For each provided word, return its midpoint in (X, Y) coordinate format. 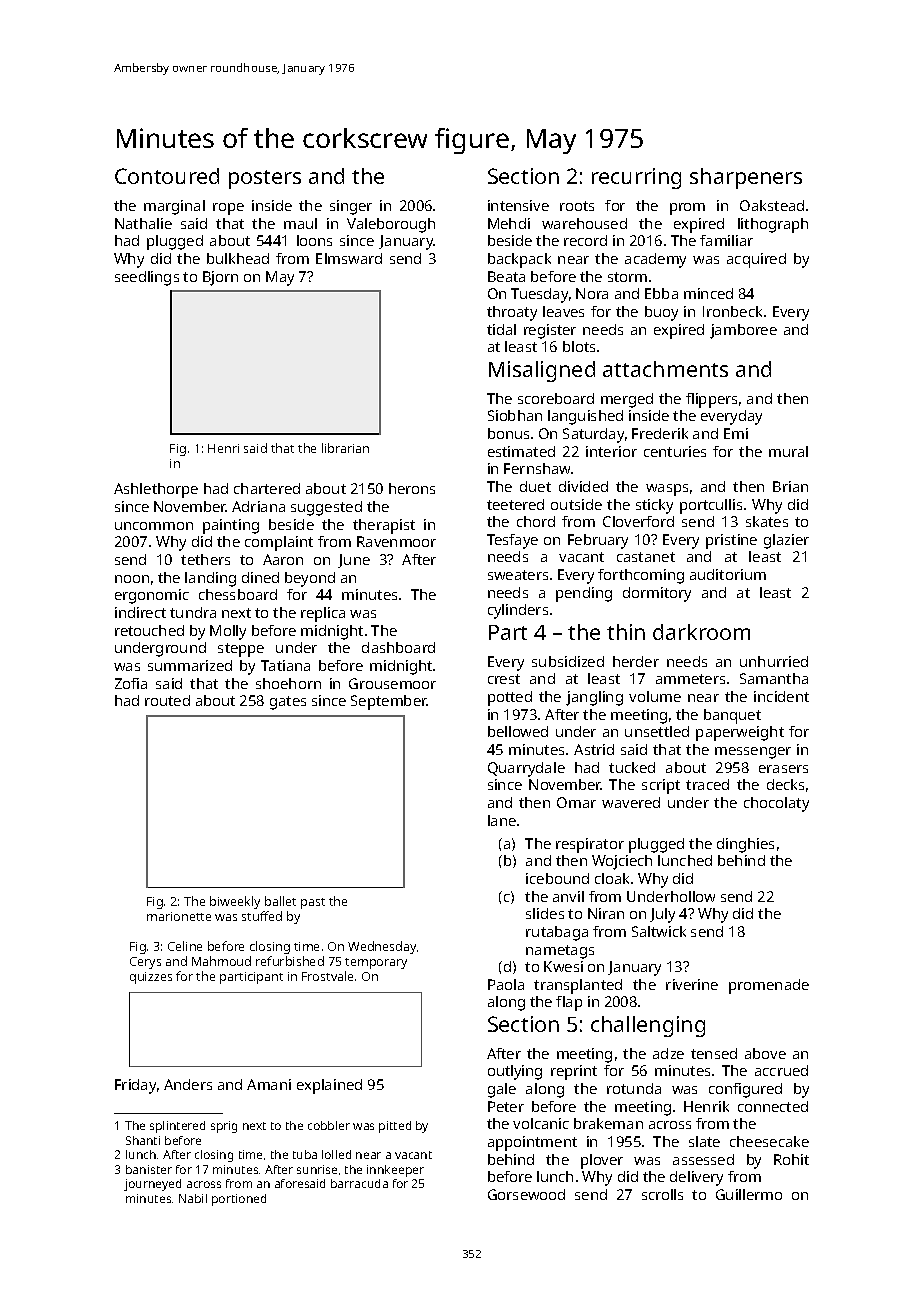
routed (167, 700)
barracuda (359, 1183)
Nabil (193, 1198)
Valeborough (391, 225)
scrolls (662, 1194)
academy (655, 260)
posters (265, 179)
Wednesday (382, 947)
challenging (648, 1026)
